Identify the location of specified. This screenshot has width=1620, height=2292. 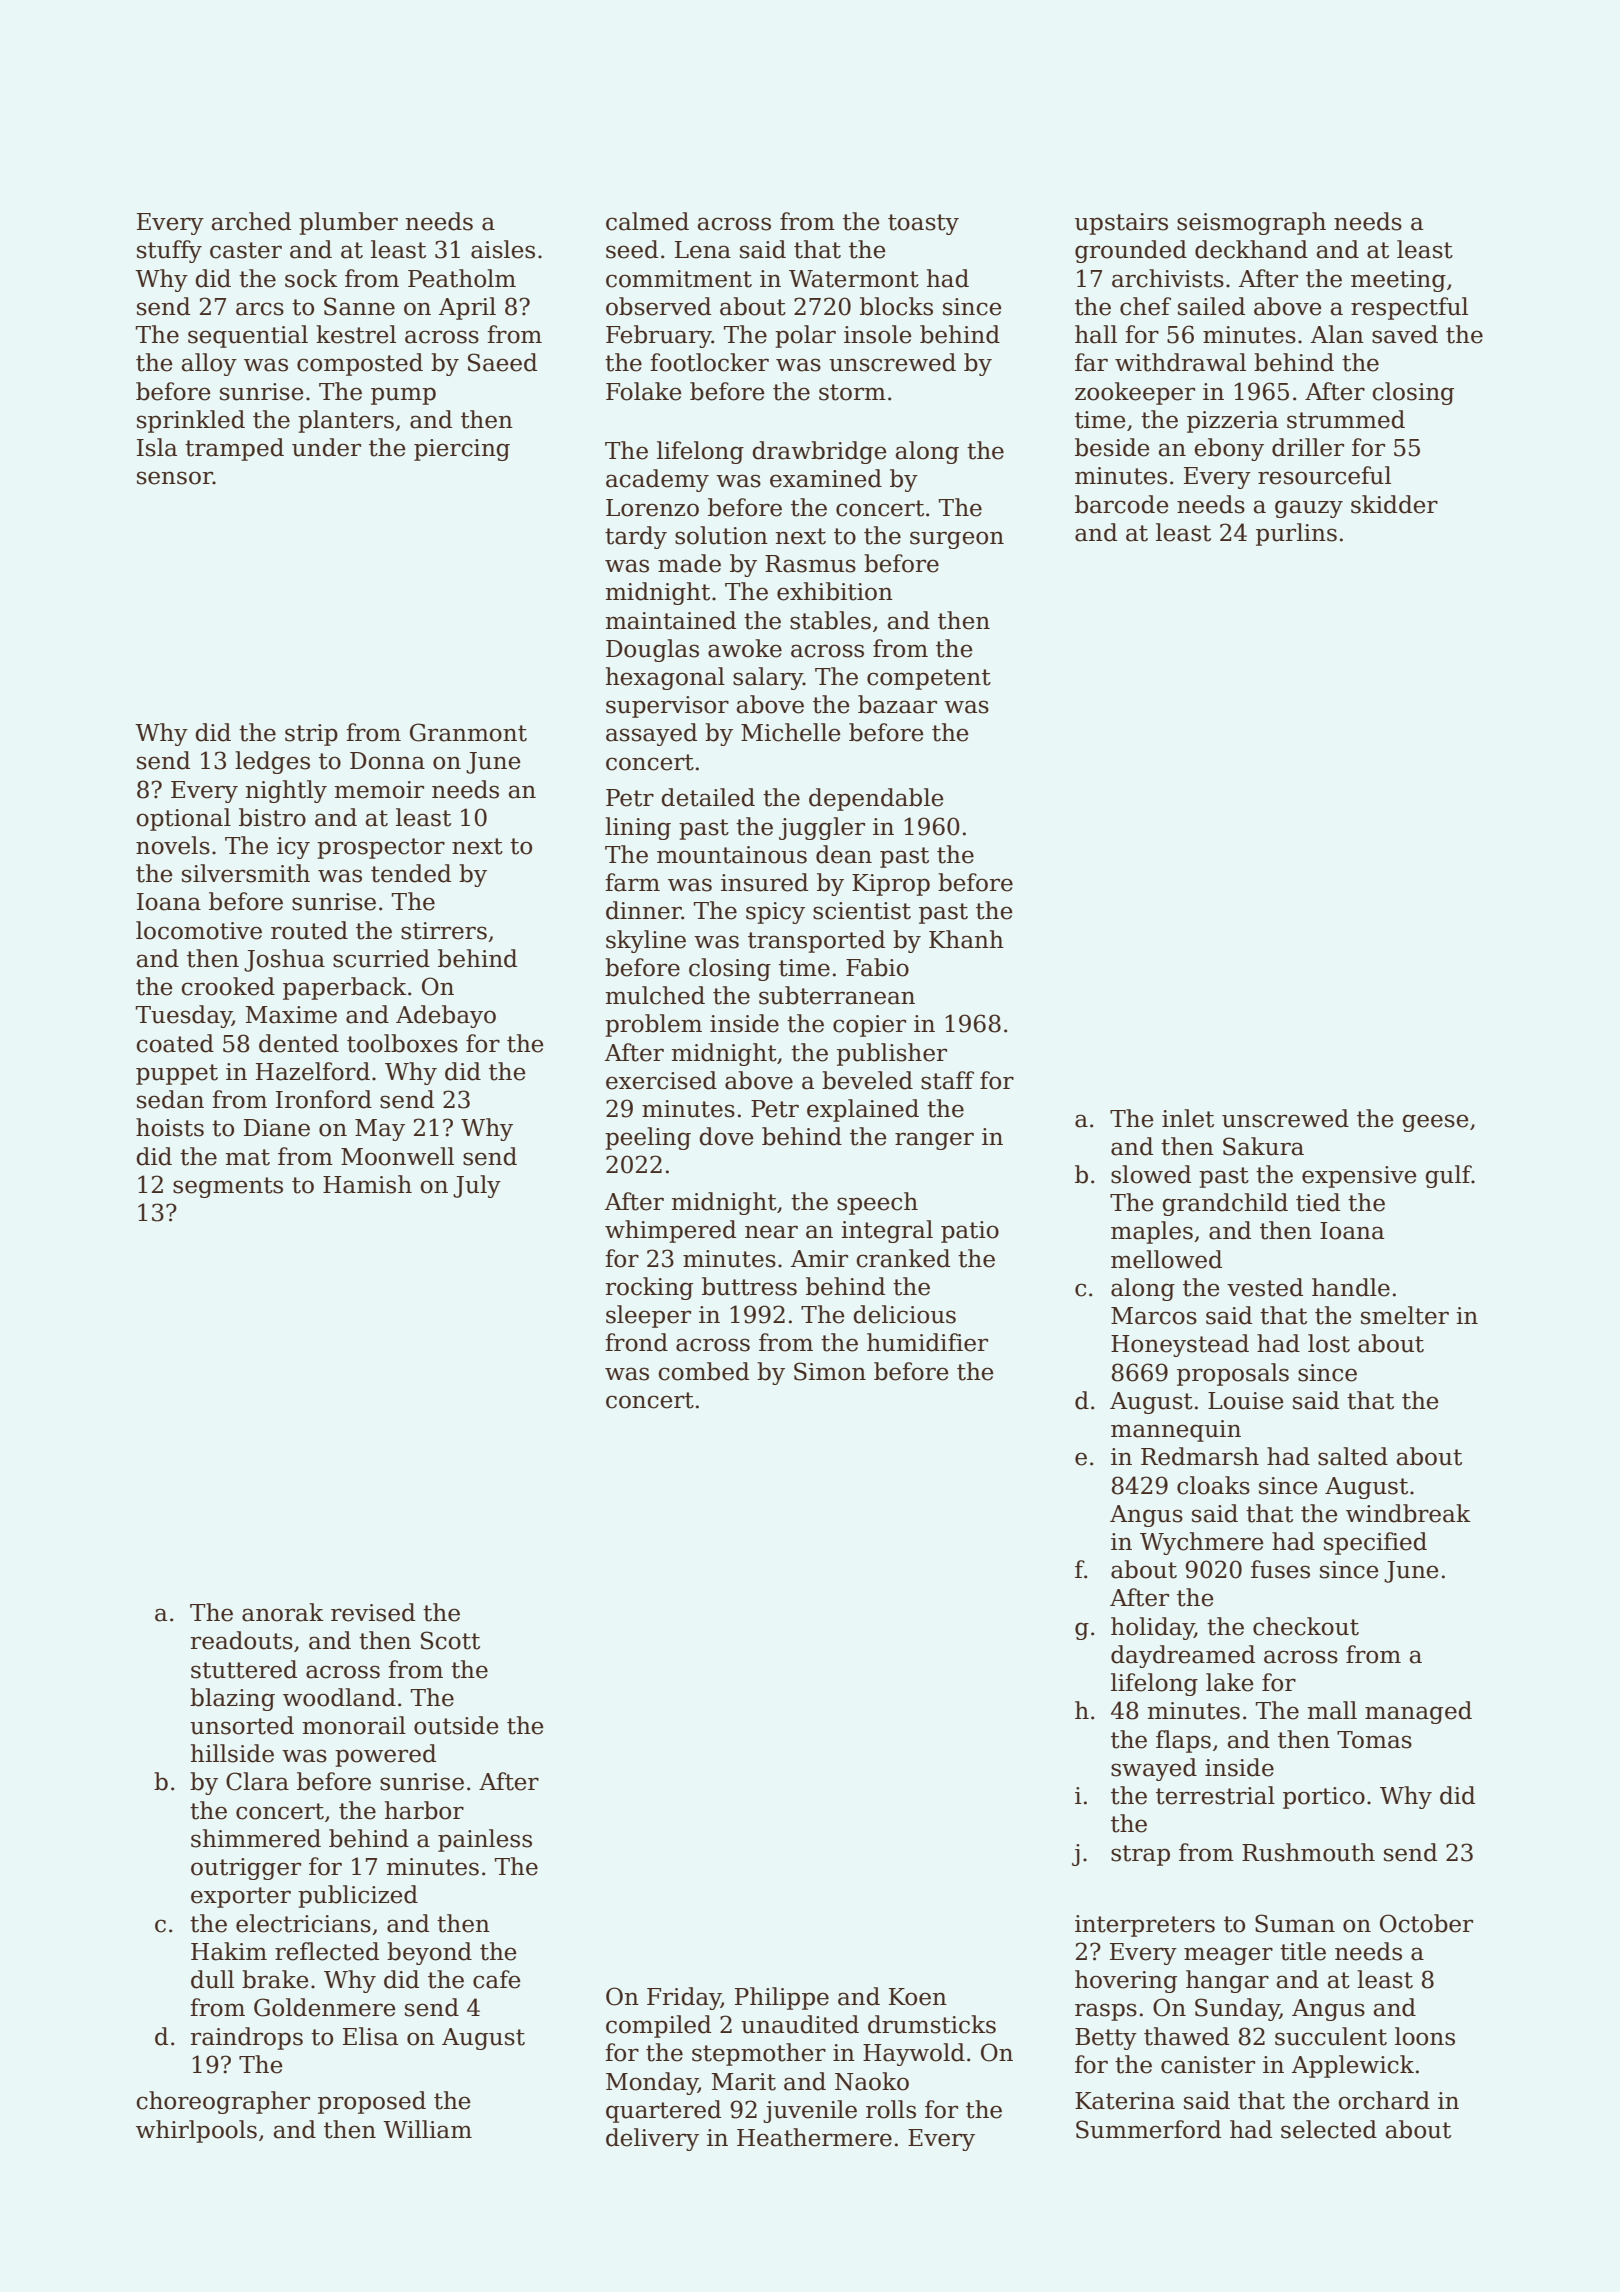
(1375, 1543).
